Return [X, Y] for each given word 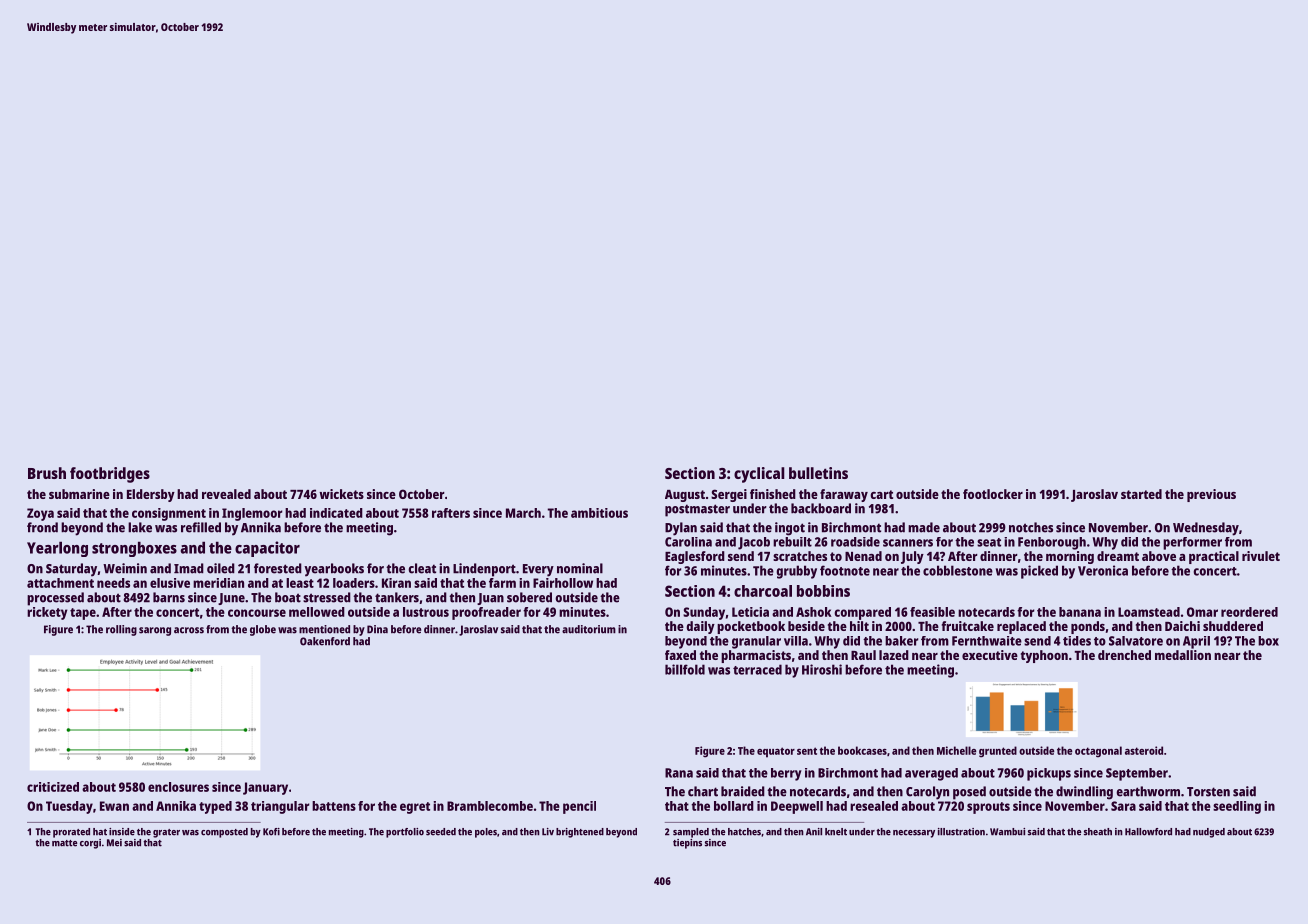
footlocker [993, 494]
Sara [1123, 806]
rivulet [1261, 556]
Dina [377, 629]
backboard [821, 508]
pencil [579, 807]
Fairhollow [563, 583]
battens [334, 806]
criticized [53, 787]
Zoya [40, 514]
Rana [679, 773]
